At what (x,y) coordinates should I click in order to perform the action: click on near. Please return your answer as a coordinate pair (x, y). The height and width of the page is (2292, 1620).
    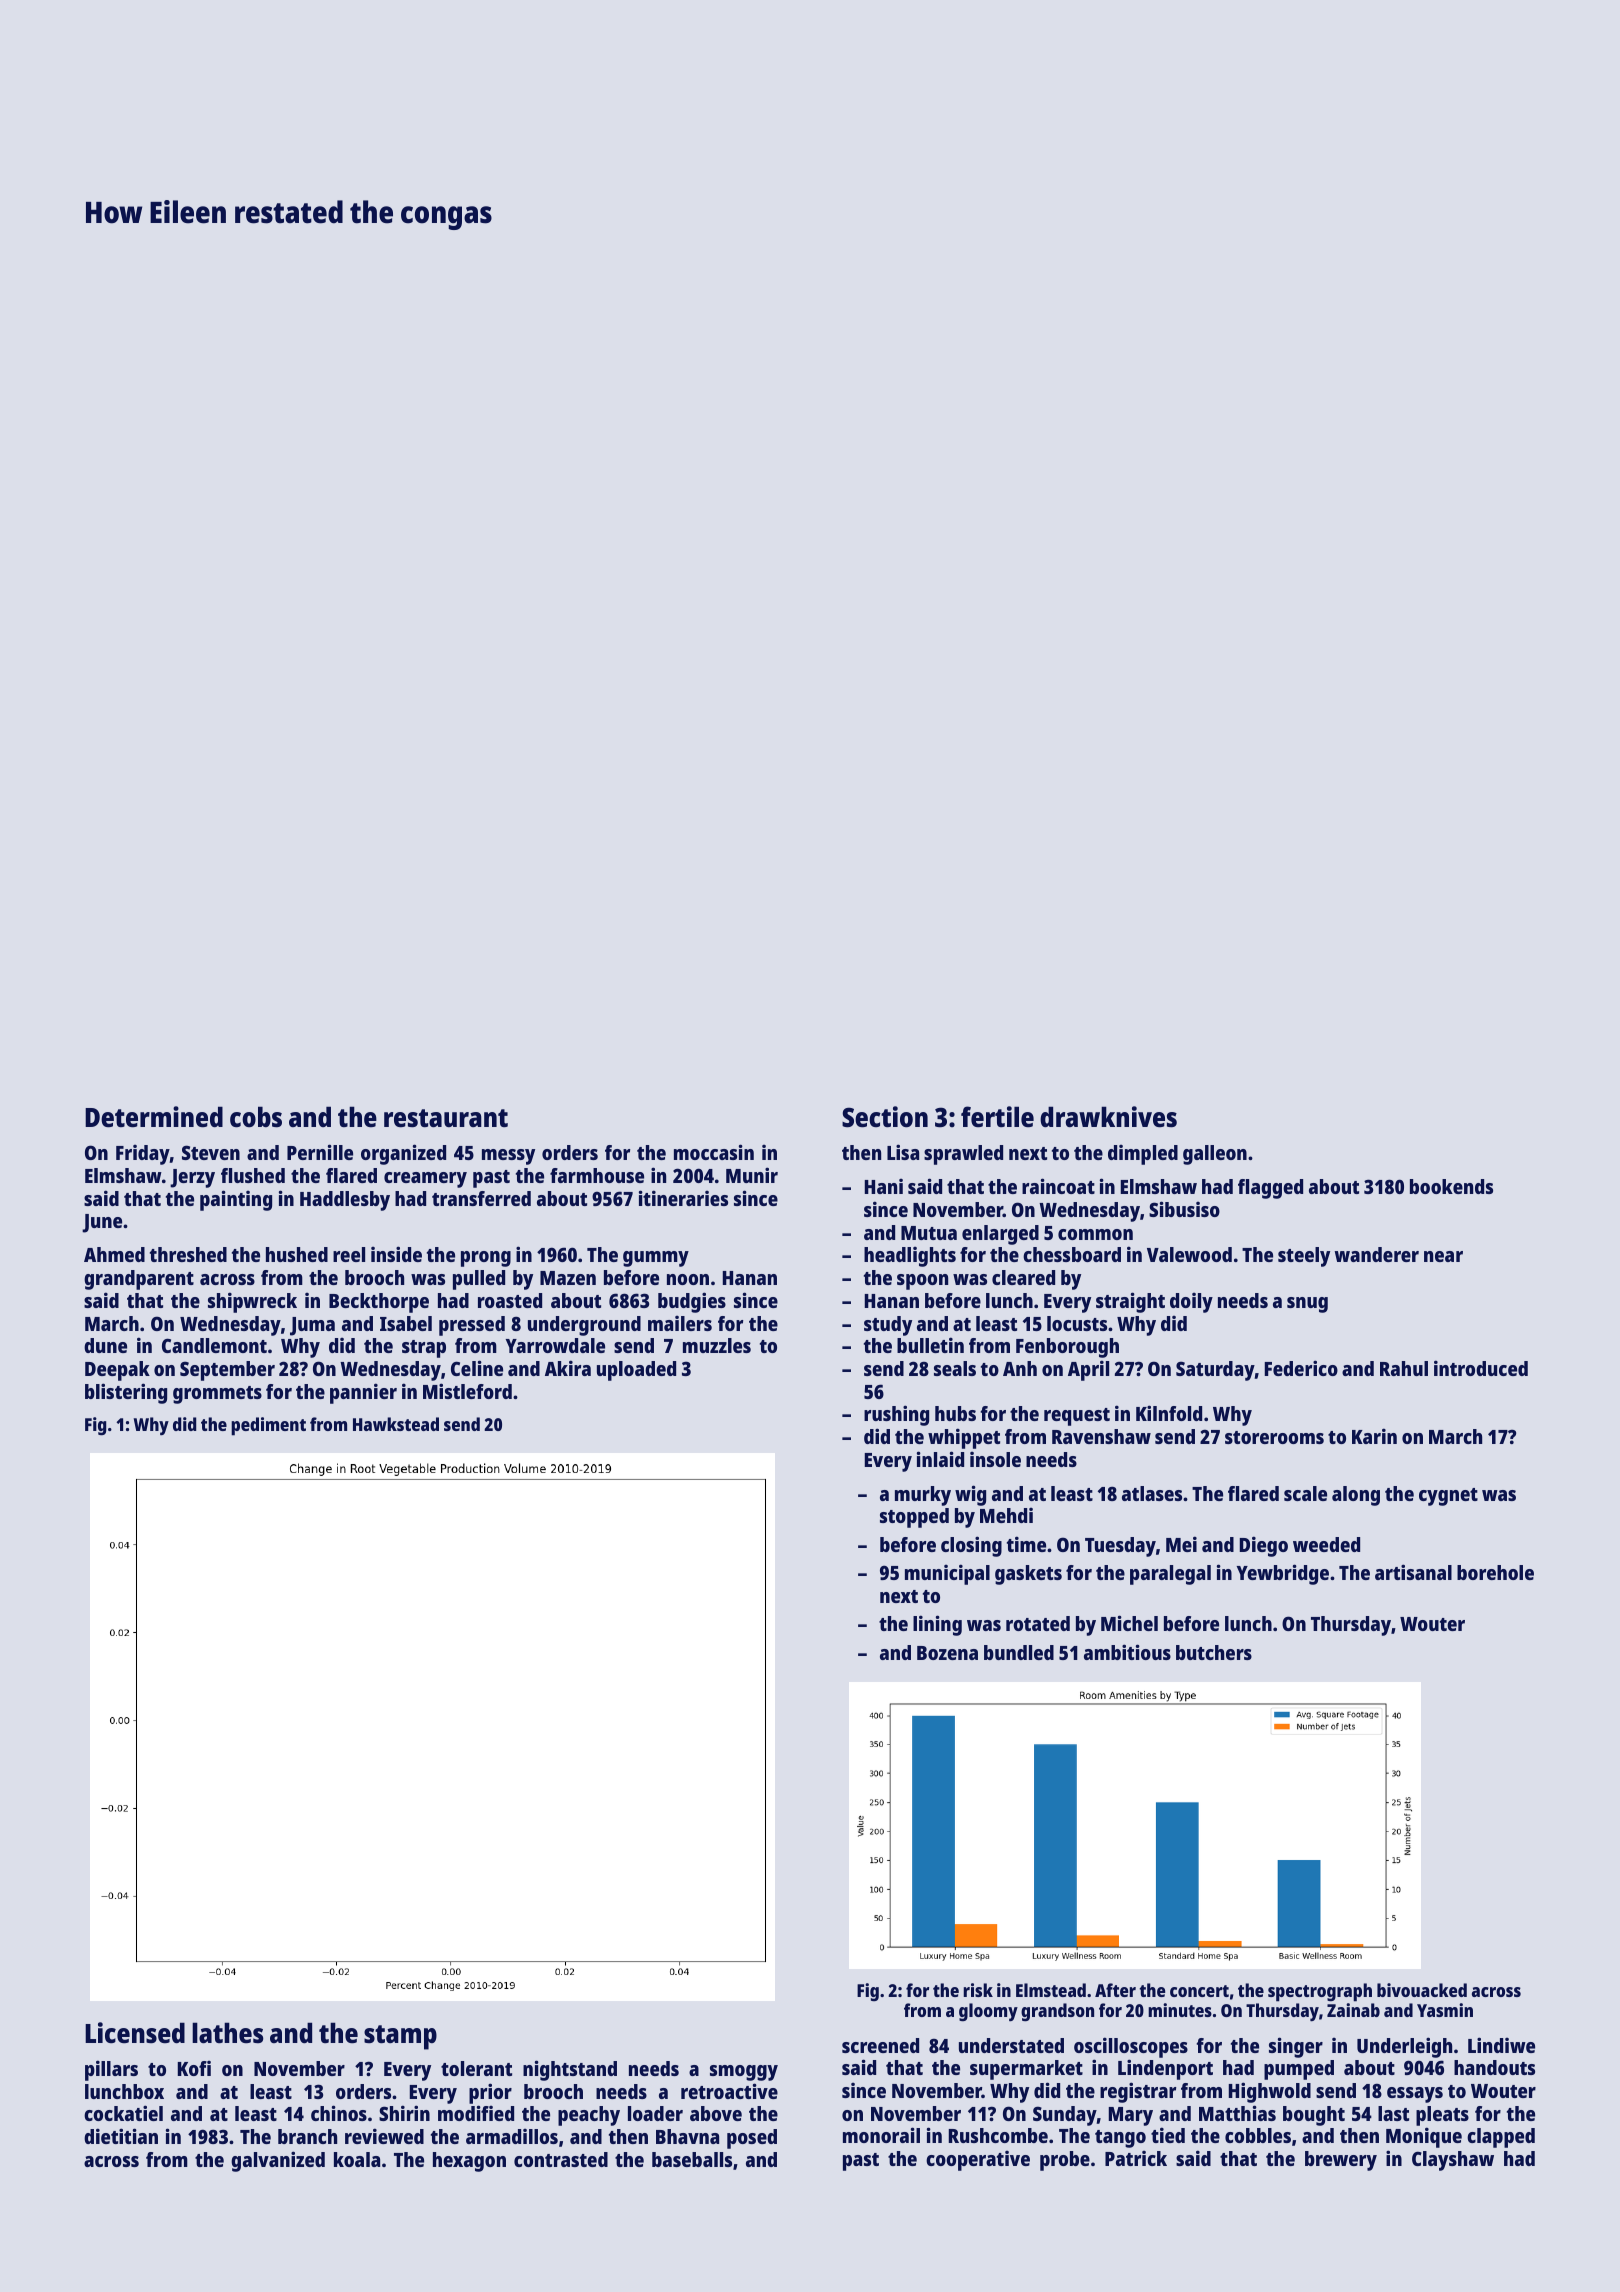
    Looking at the image, I should click on (1443, 1256).
